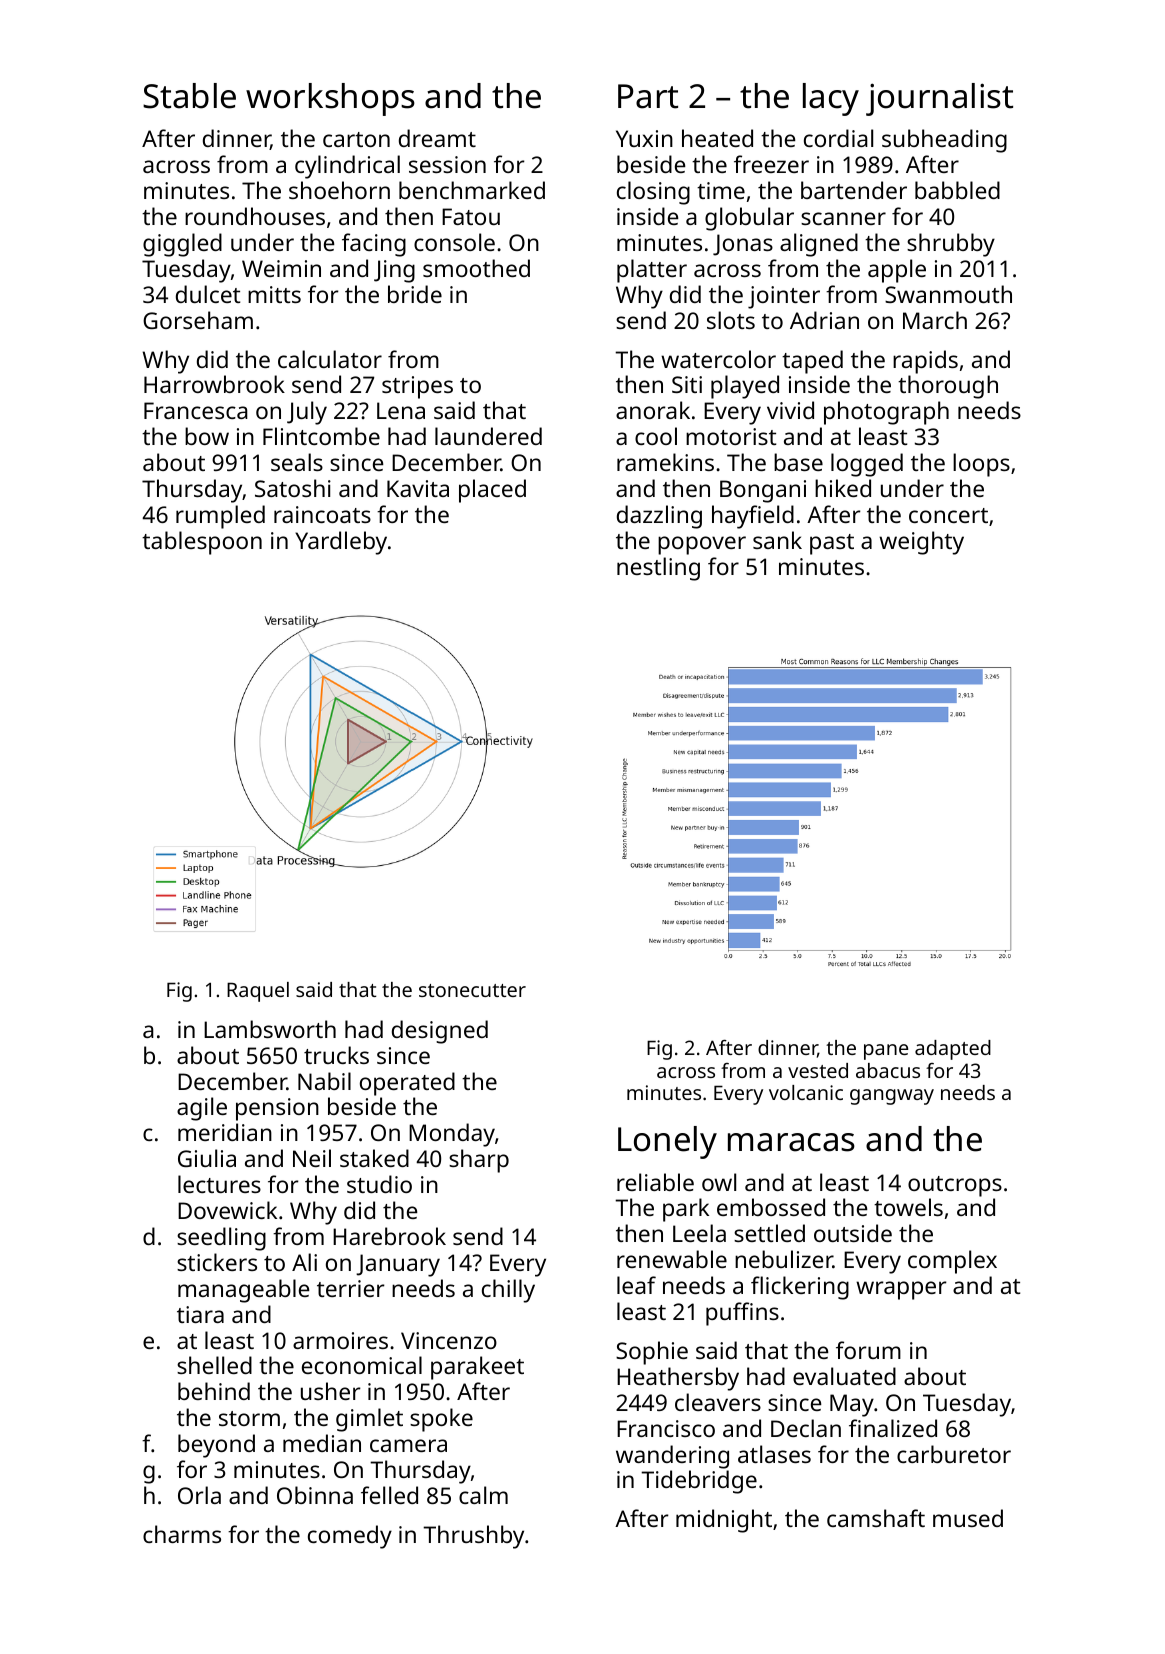 The image size is (1165, 1654). What do you see at coordinates (330, 99) in the screenshot?
I see `workshops` at bounding box center [330, 99].
